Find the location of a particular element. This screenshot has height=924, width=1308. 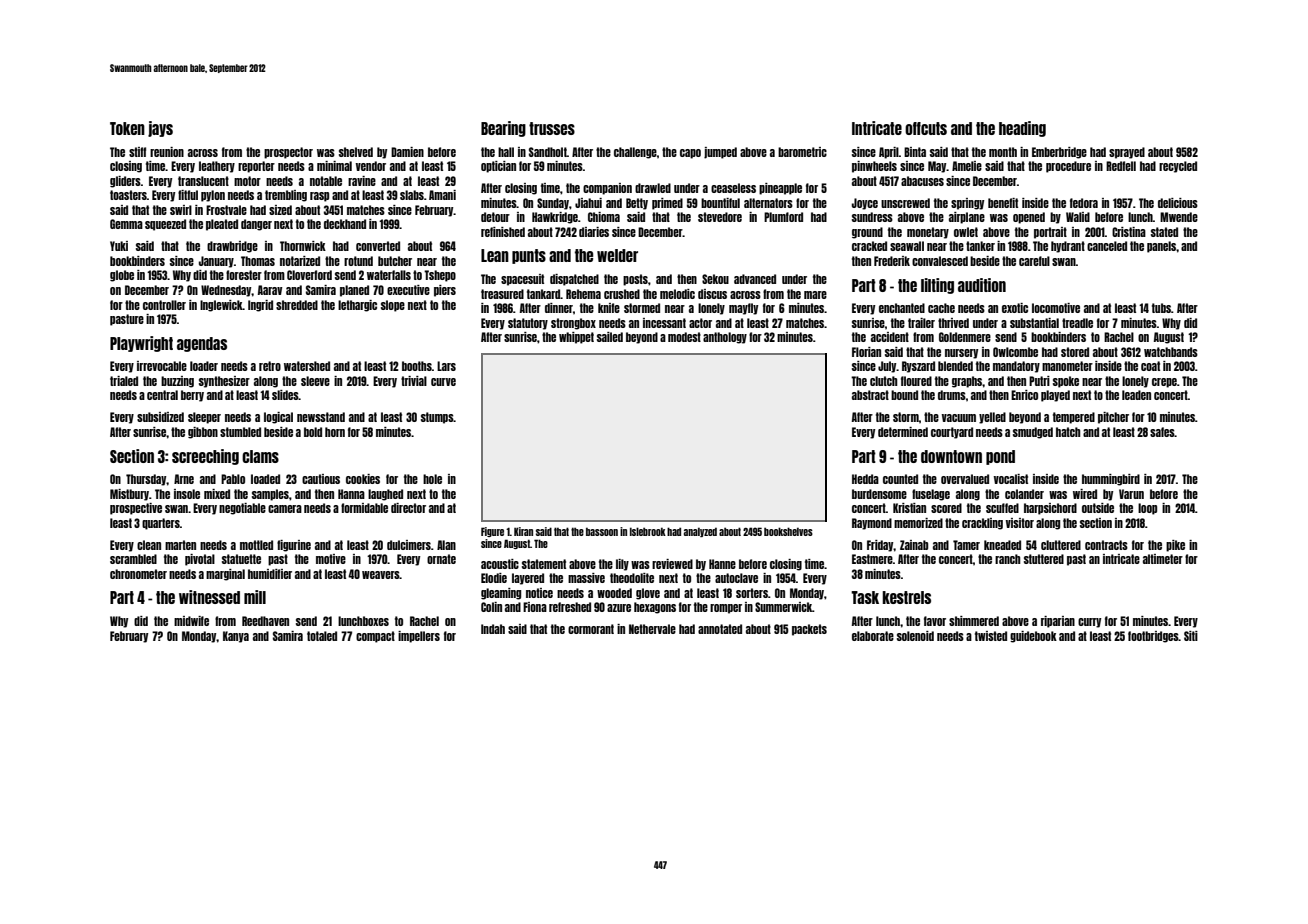

hatch is located at coordinates (1068, 432).
